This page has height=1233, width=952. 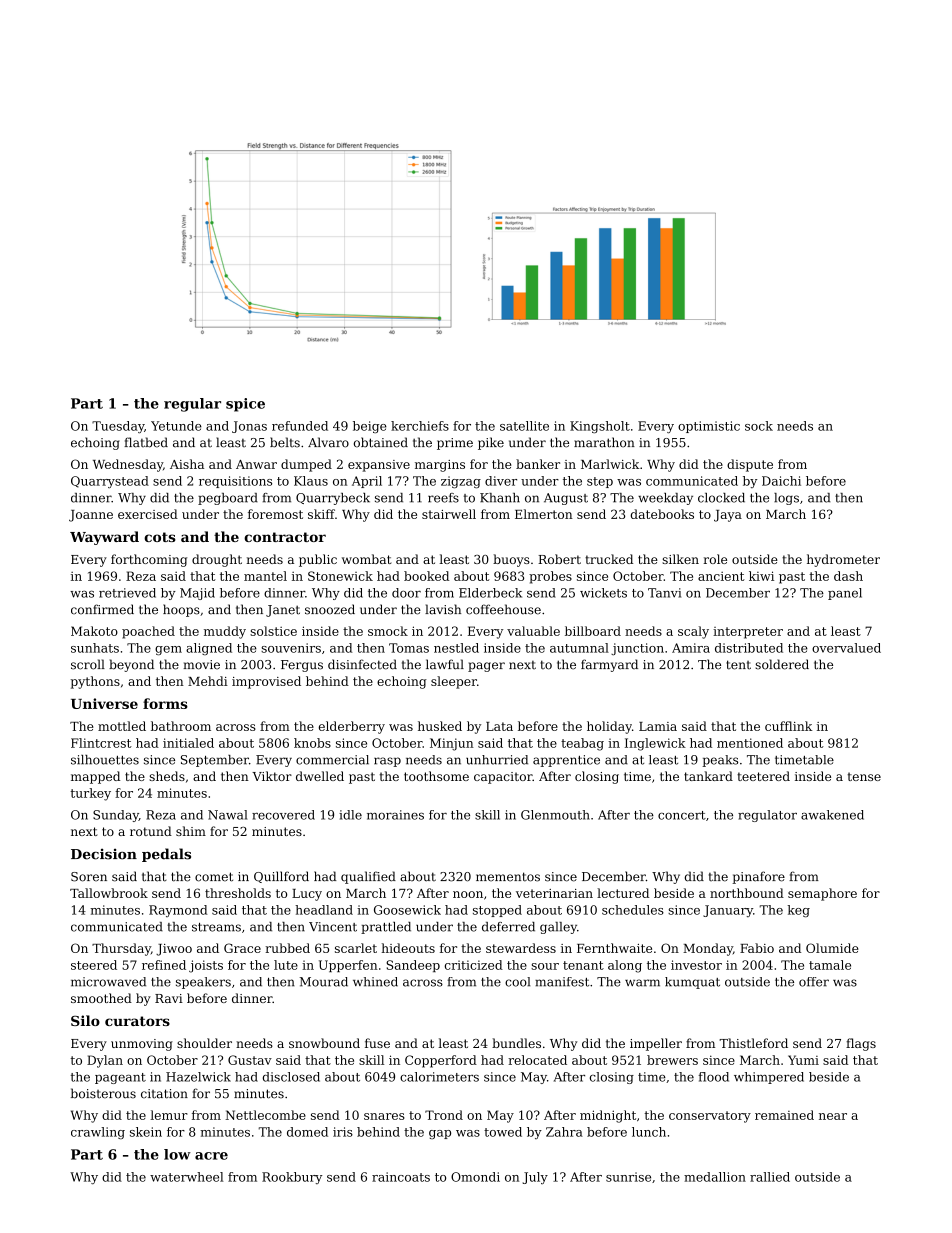 What do you see at coordinates (628, 1177) in the page?
I see `sunrise` at bounding box center [628, 1177].
